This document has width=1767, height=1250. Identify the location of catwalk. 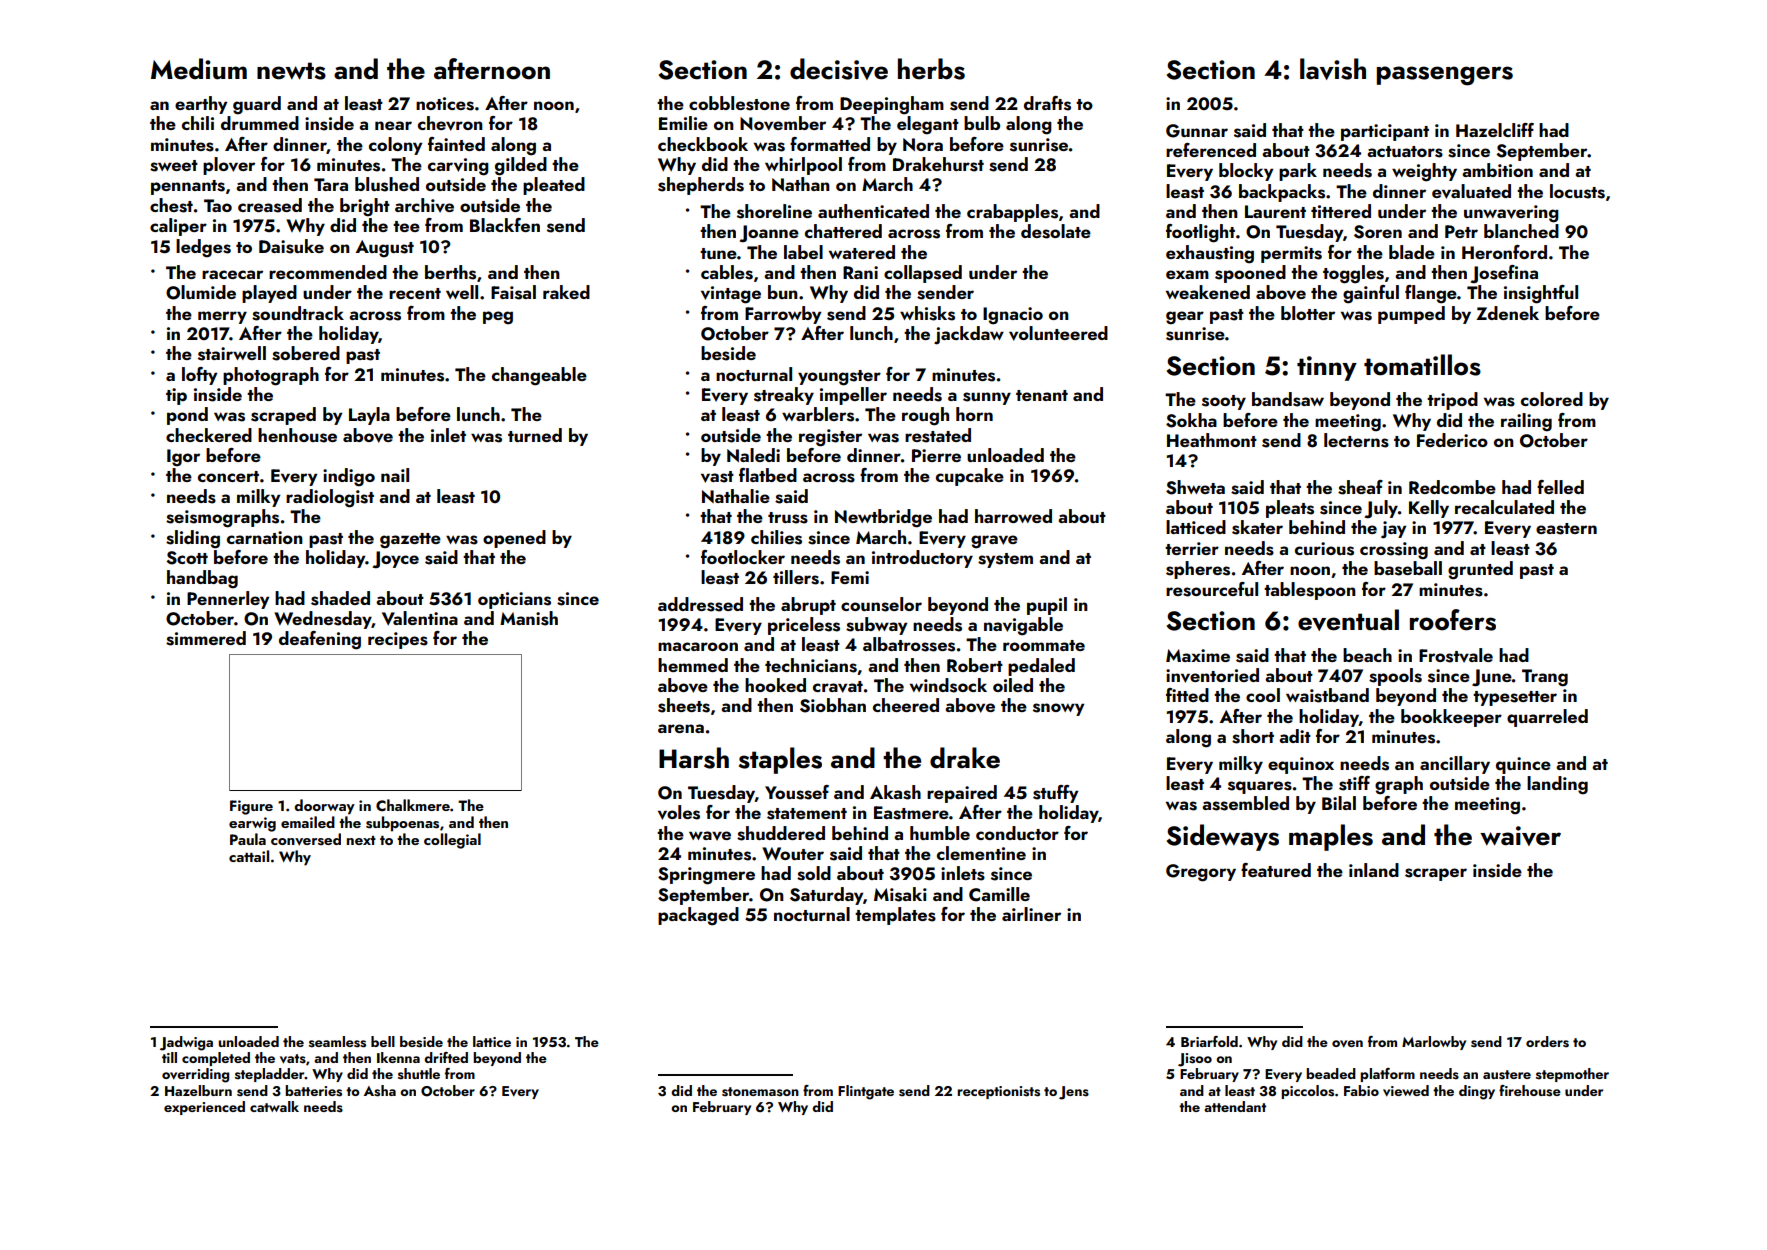
(274, 1106).
